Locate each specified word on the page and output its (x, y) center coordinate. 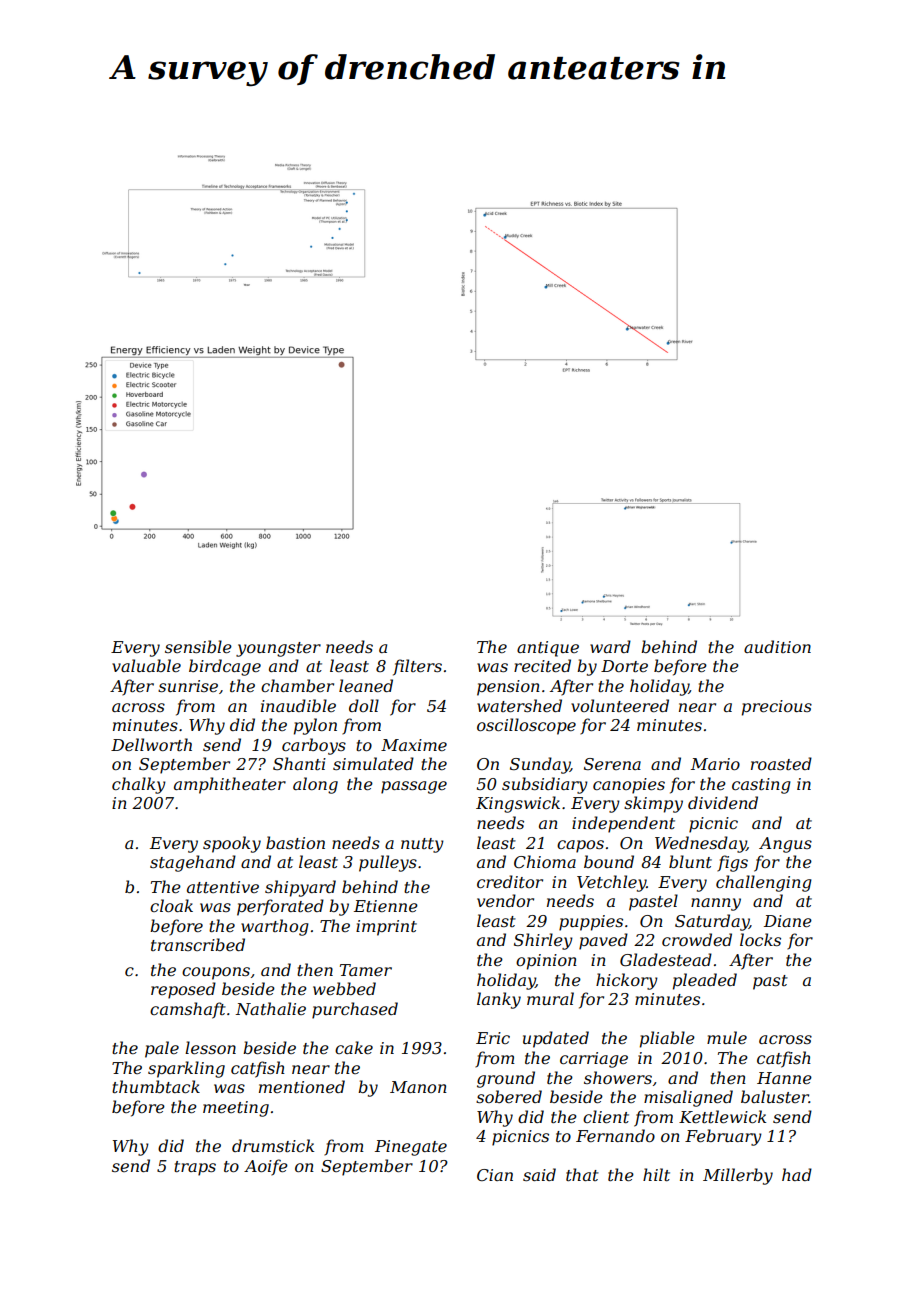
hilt (656, 1174)
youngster (278, 649)
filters (417, 667)
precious (777, 708)
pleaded (705, 981)
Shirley (543, 941)
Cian (495, 1175)
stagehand (193, 863)
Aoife (266, 1167)
